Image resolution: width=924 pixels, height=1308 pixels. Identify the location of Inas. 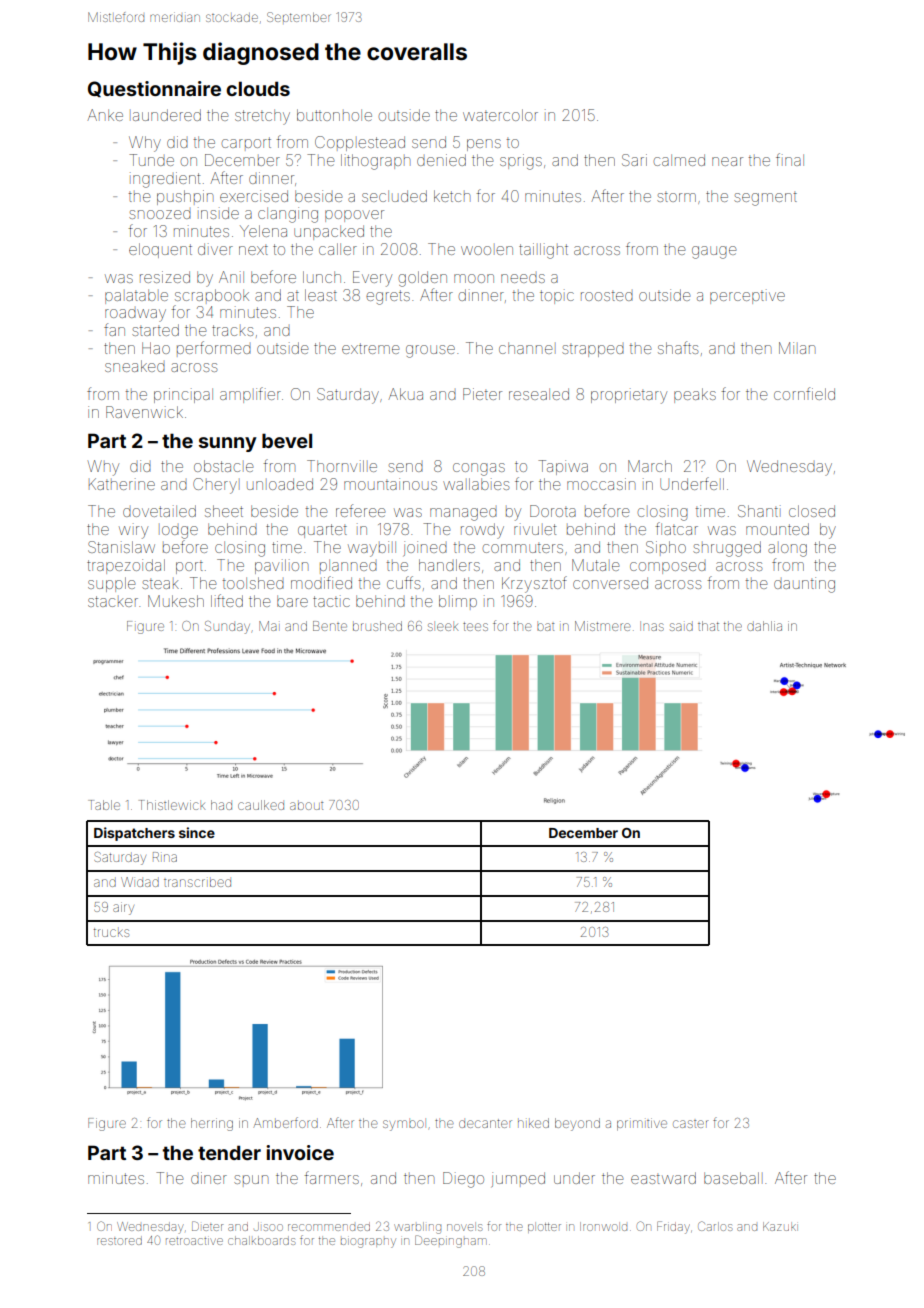
(652, 626).
